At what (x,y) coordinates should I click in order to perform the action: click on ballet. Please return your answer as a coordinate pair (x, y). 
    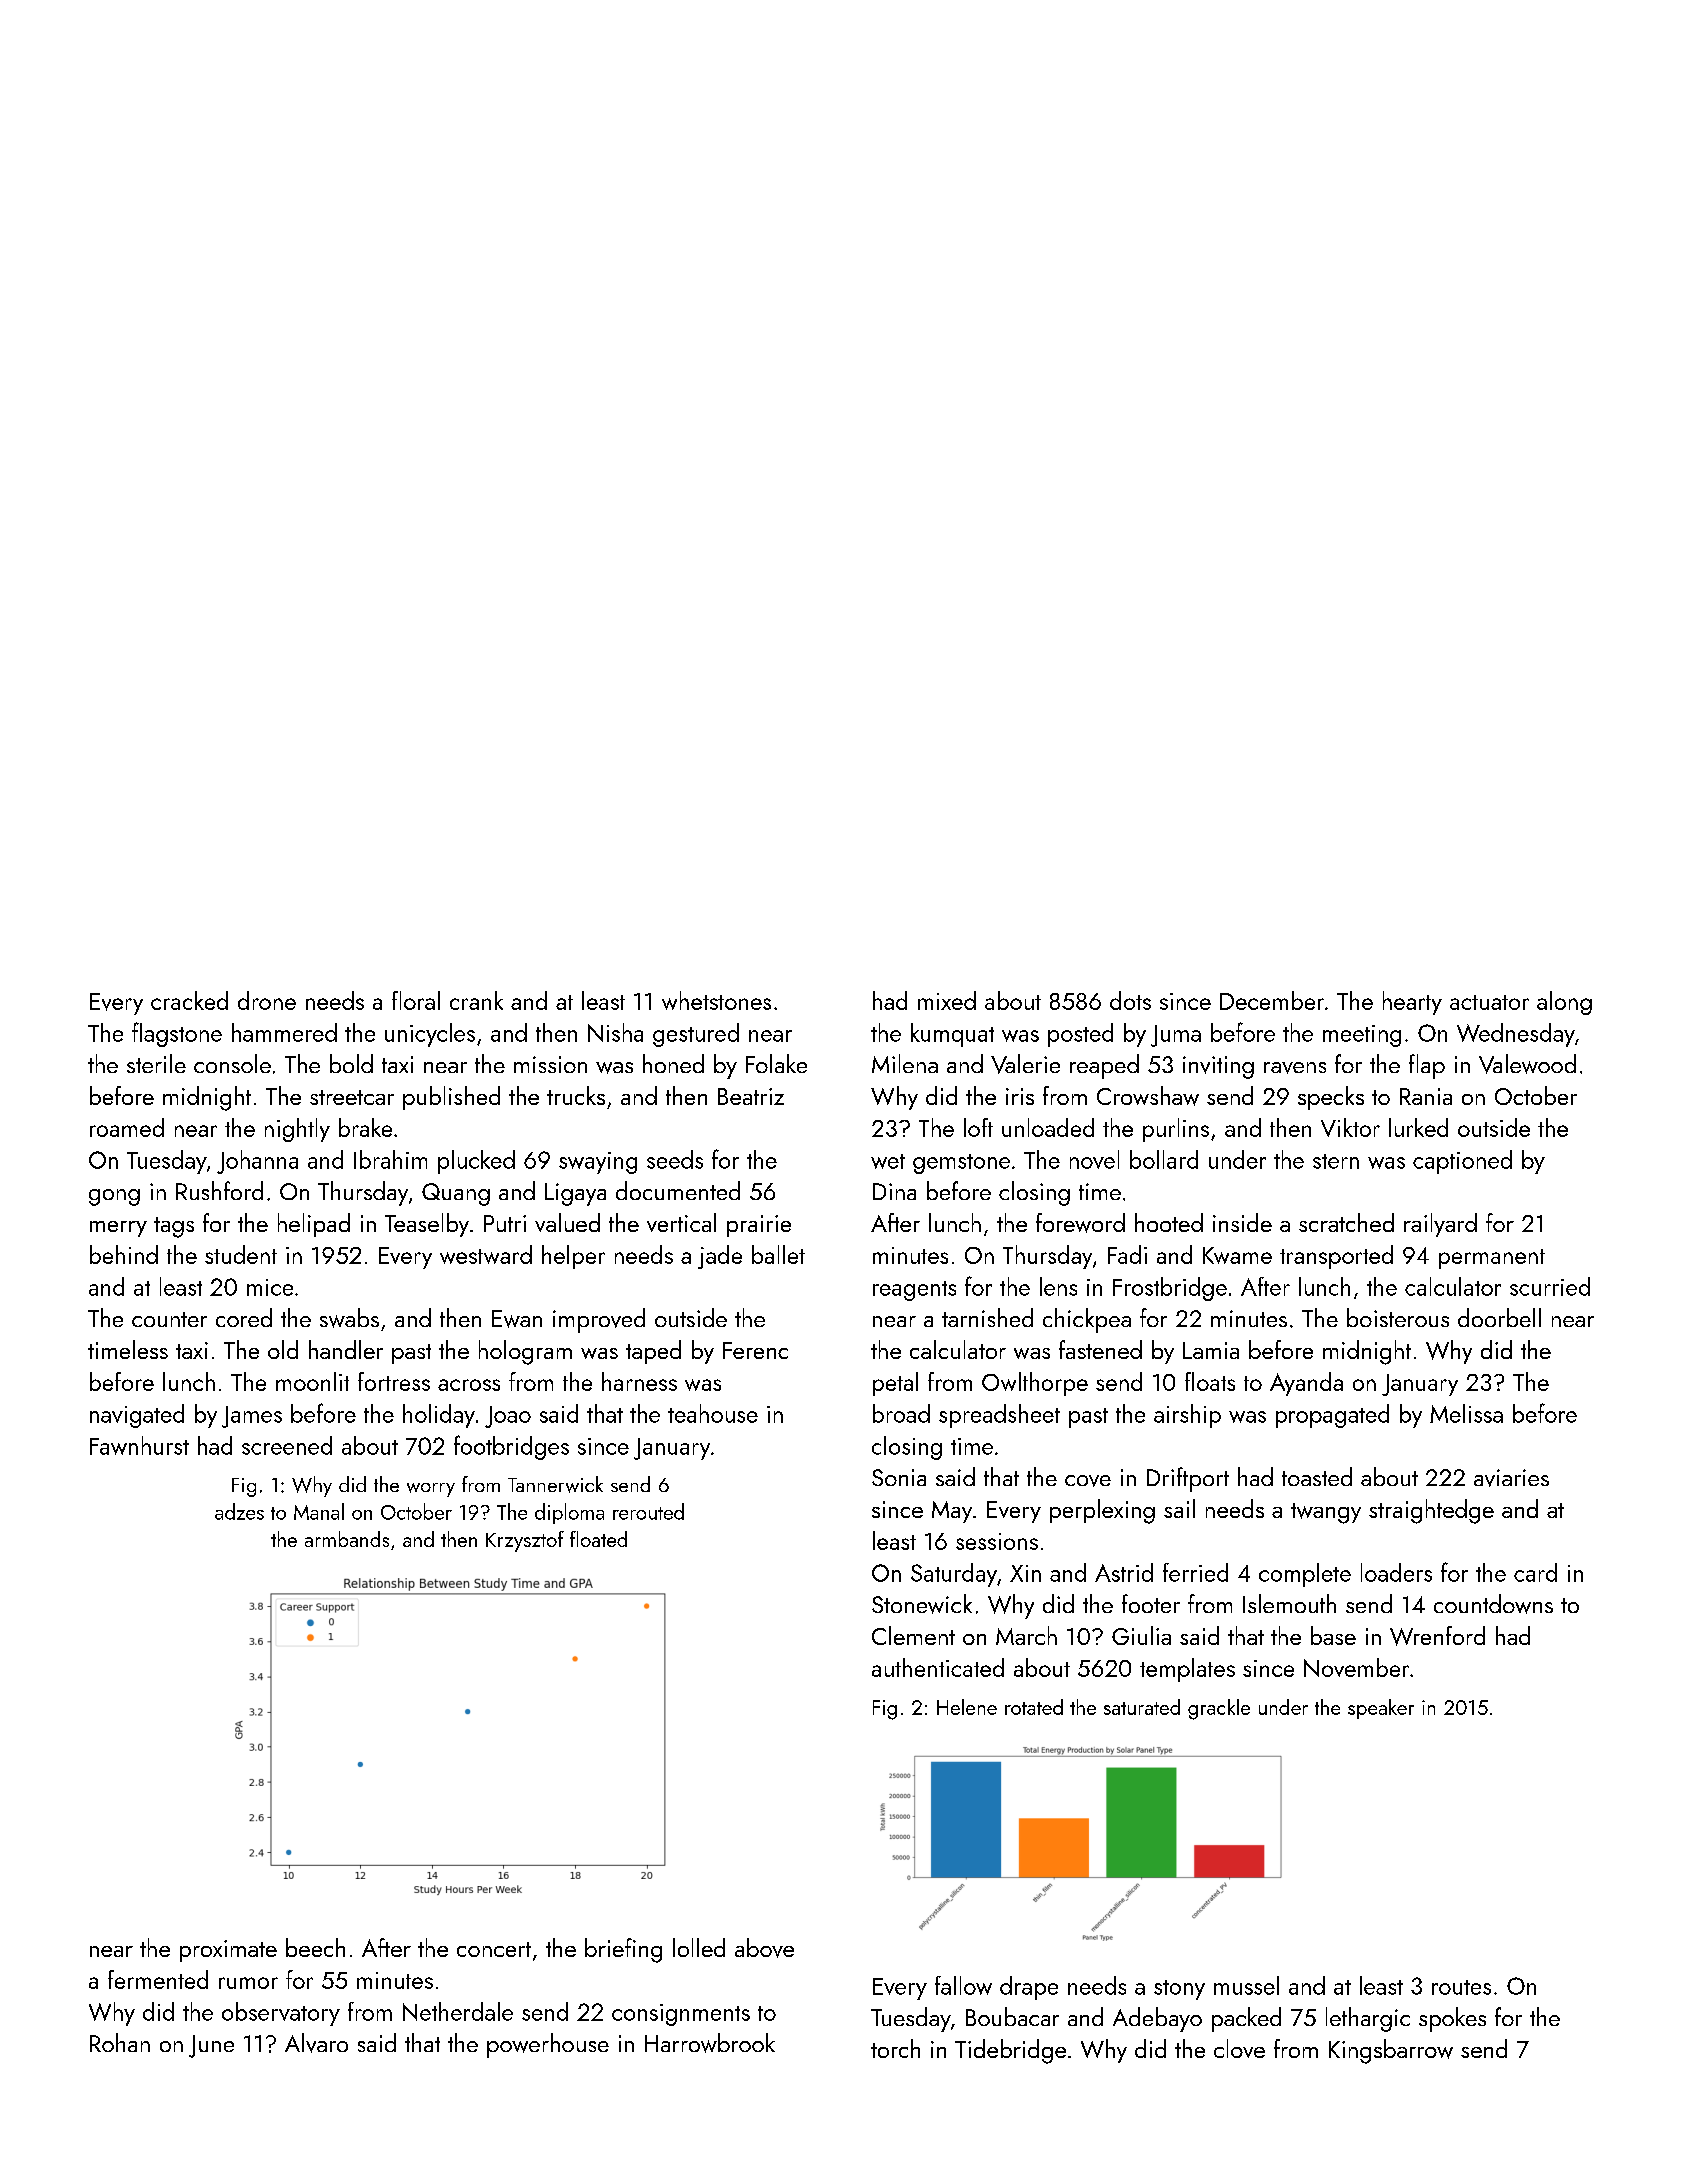
    Looking at the image, I should click on (778, 1254).
